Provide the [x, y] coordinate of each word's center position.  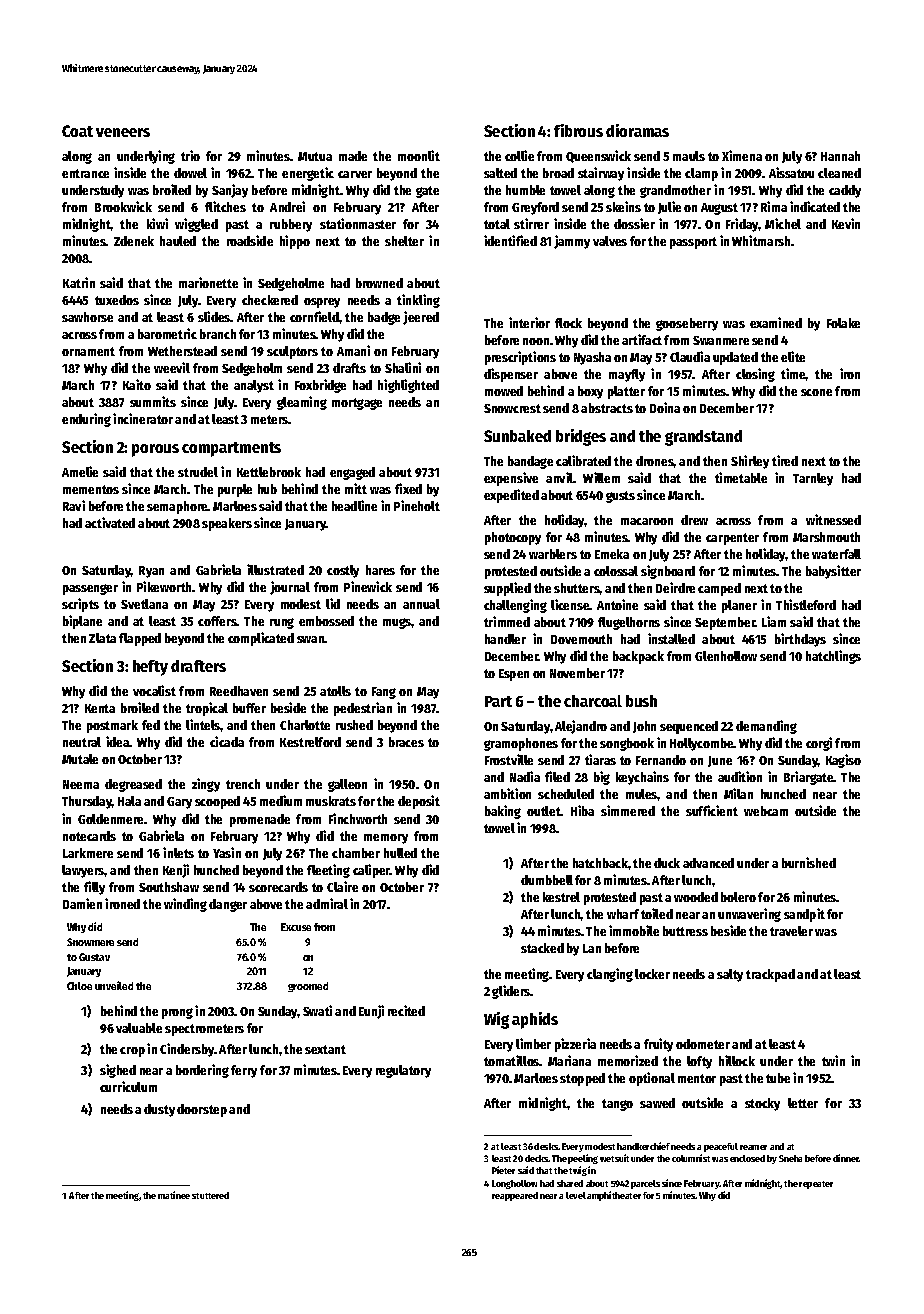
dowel [190, 173]
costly [343, 571]
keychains [642, 778]
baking [503, 812]
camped [719, 589]
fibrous [578, 130]
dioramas [637, 130]
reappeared [515, 1196]
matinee [174, 1195]
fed [151, 725]
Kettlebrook [269, 472]
